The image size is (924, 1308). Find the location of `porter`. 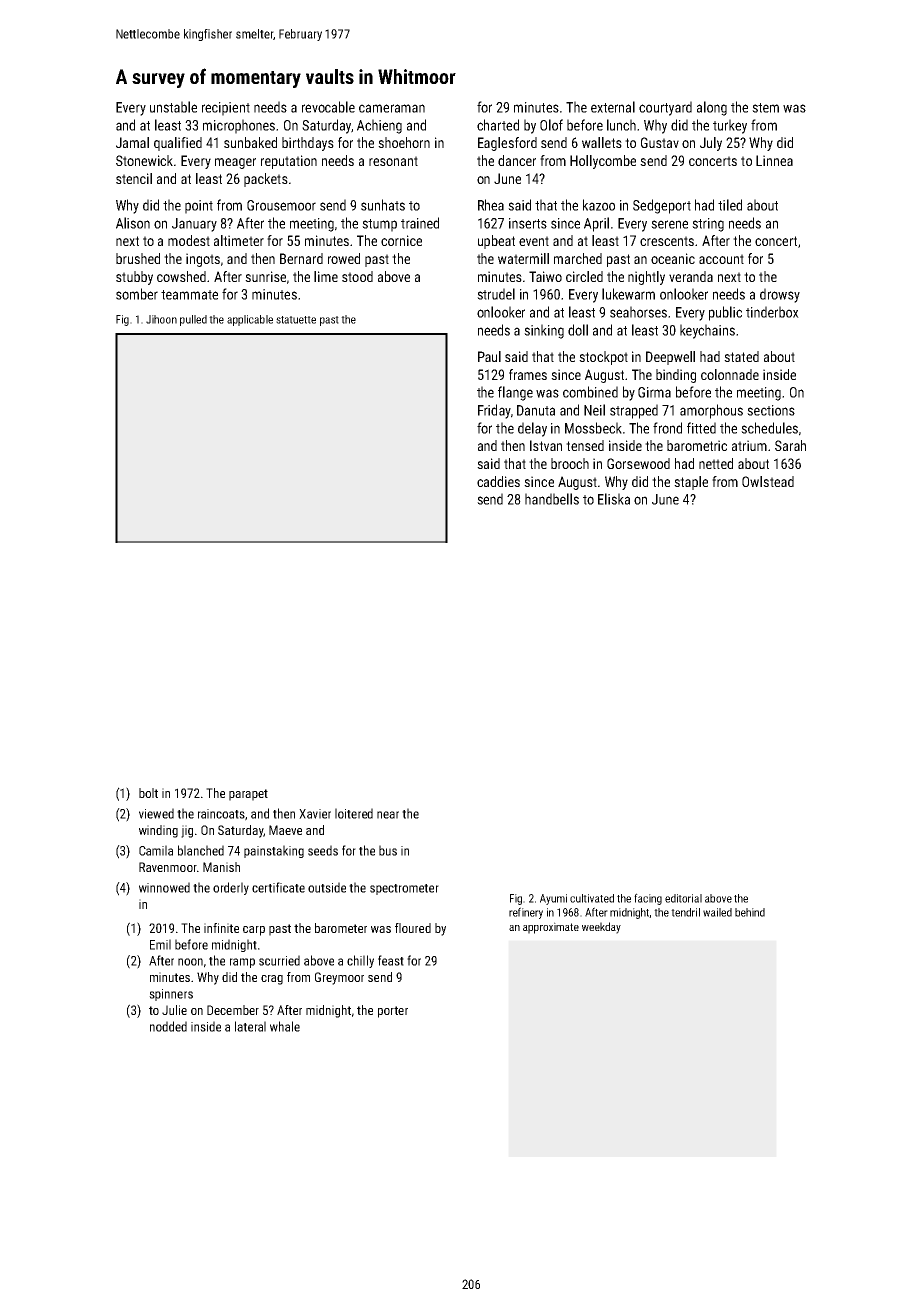

porter is located at coordinates (393, 1012).
